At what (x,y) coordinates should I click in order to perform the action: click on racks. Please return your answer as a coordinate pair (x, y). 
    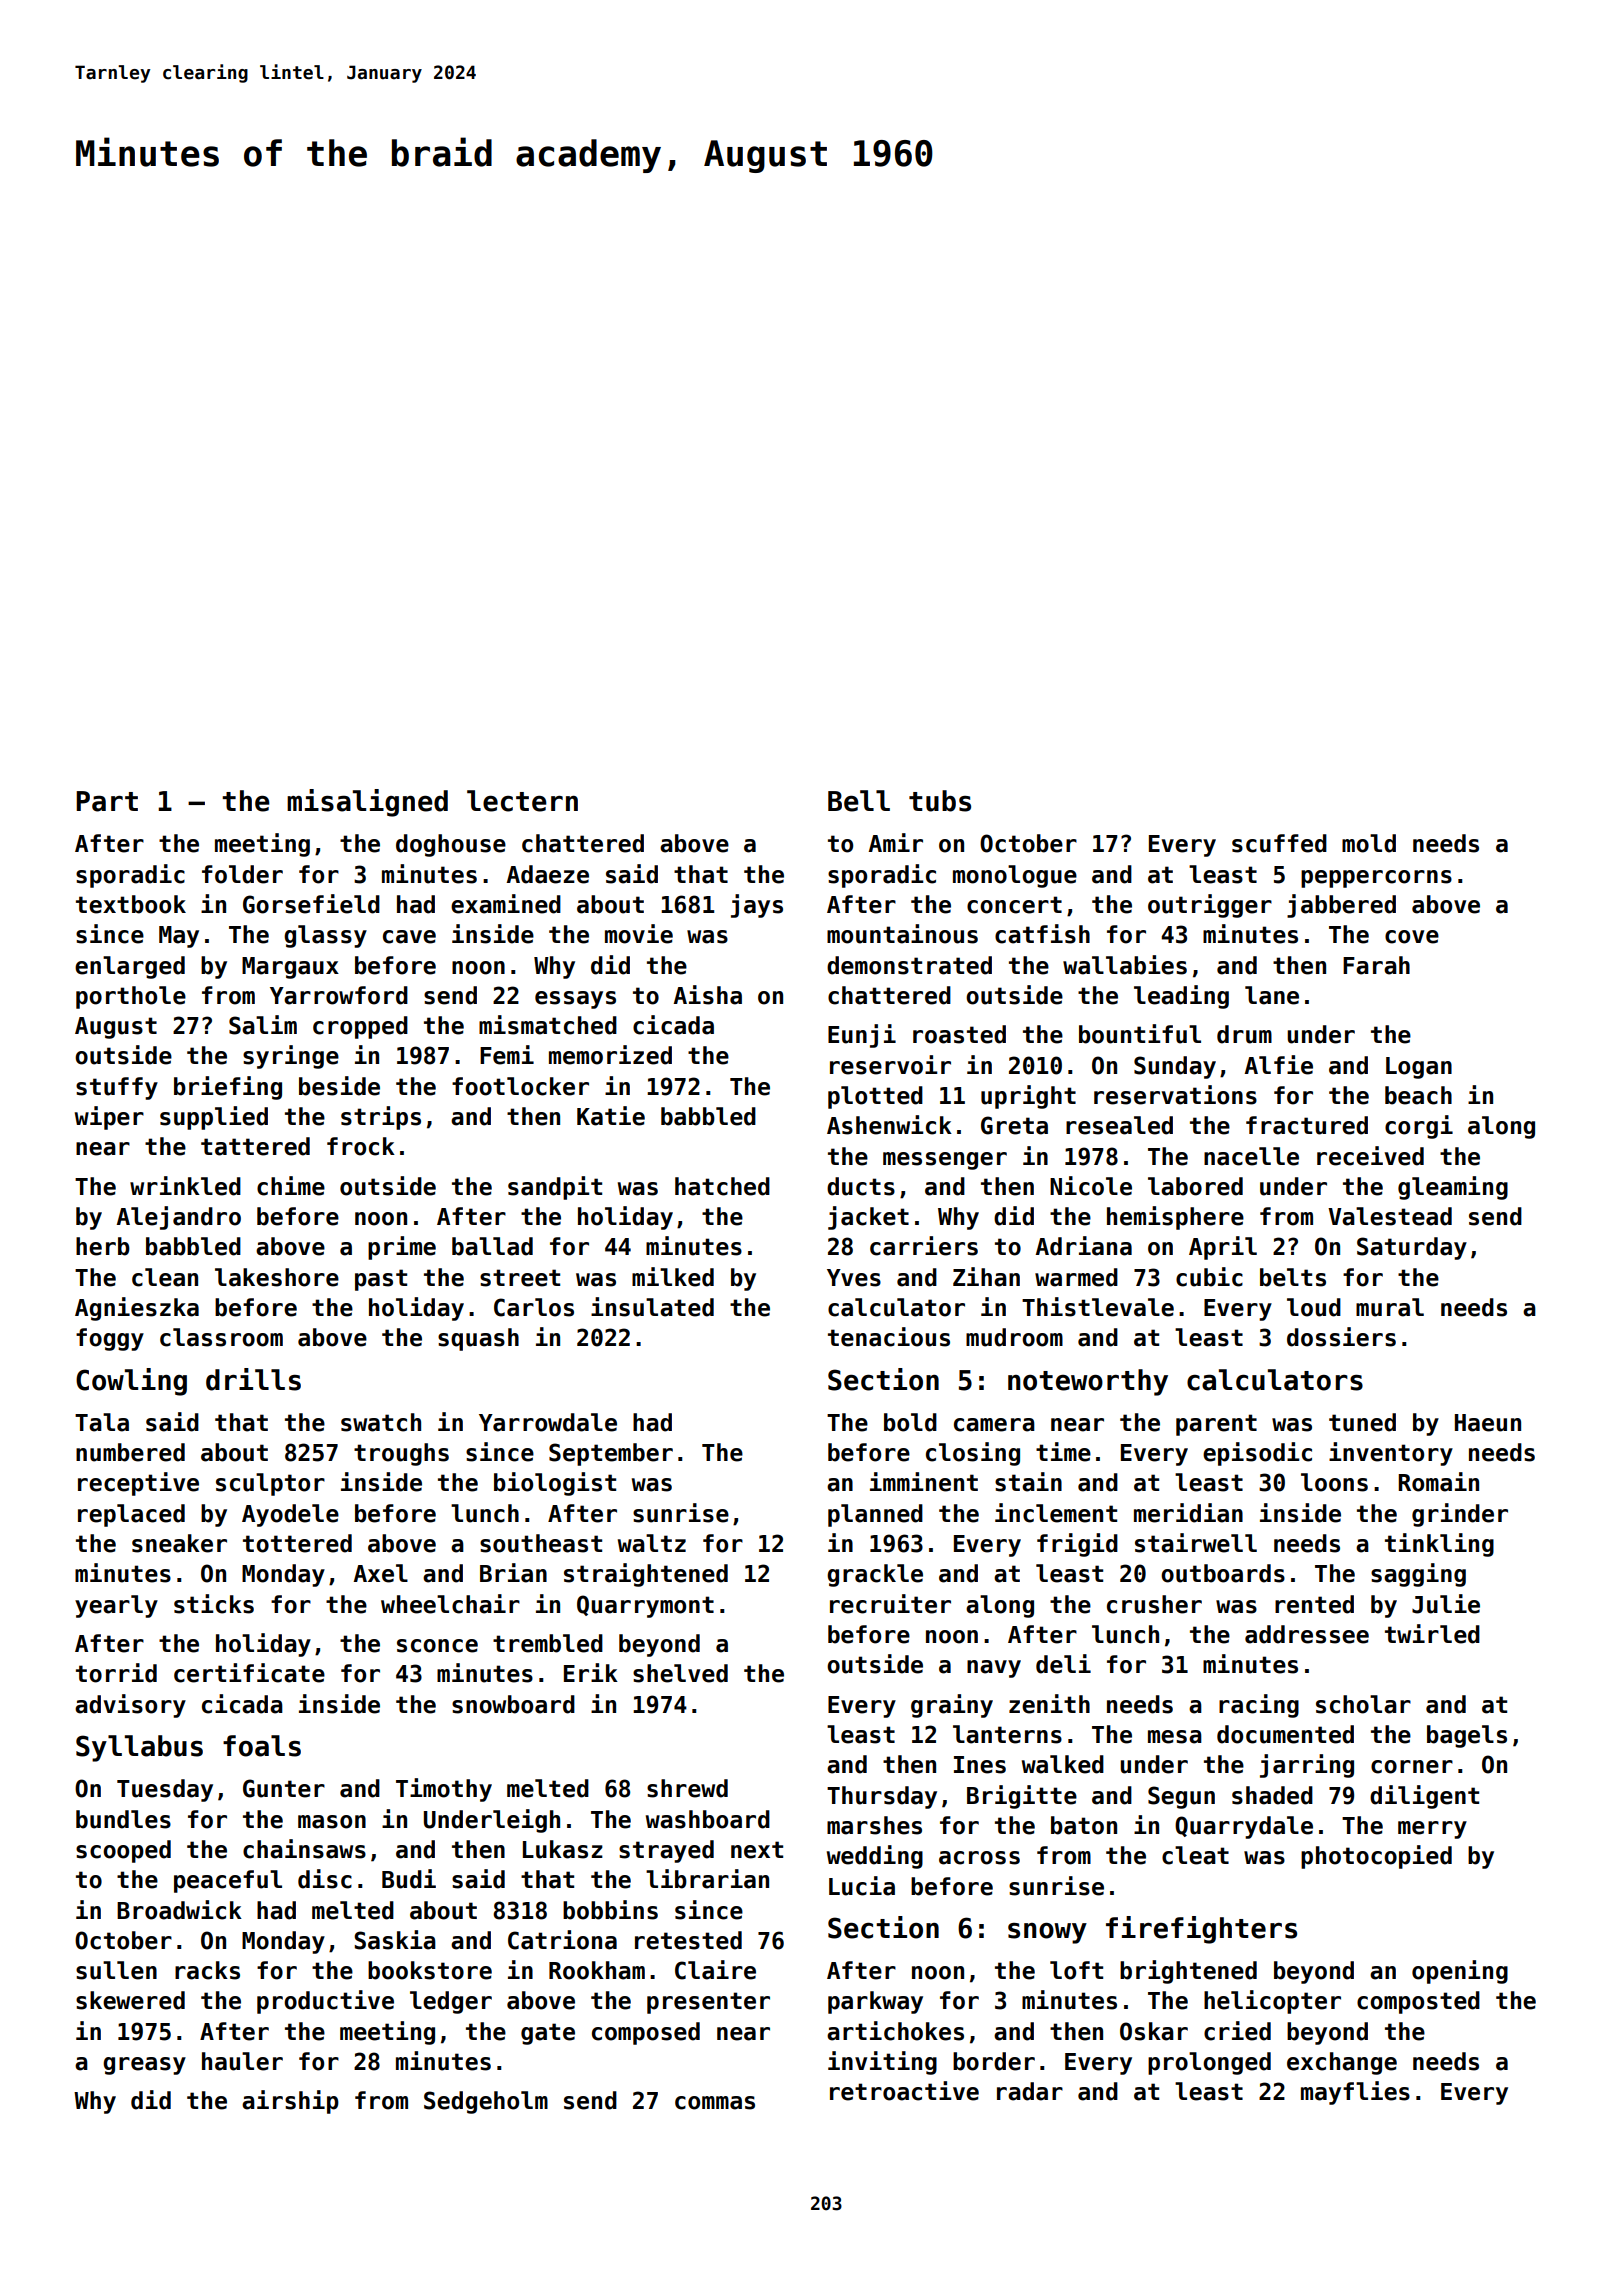
    Looking at the image, I should click on (207, 1970).
